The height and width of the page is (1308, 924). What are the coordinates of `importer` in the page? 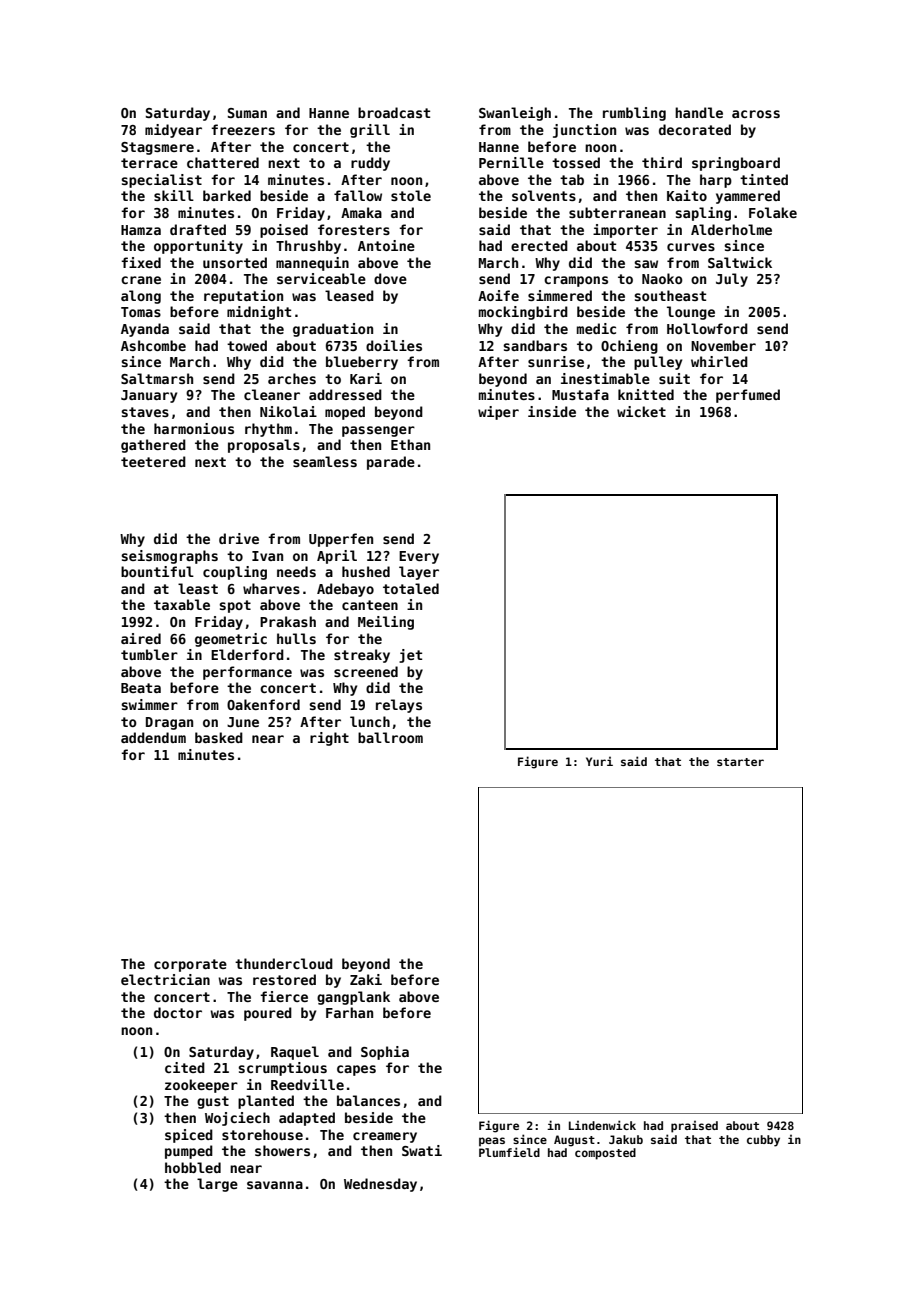 It's located at (625, 231).
